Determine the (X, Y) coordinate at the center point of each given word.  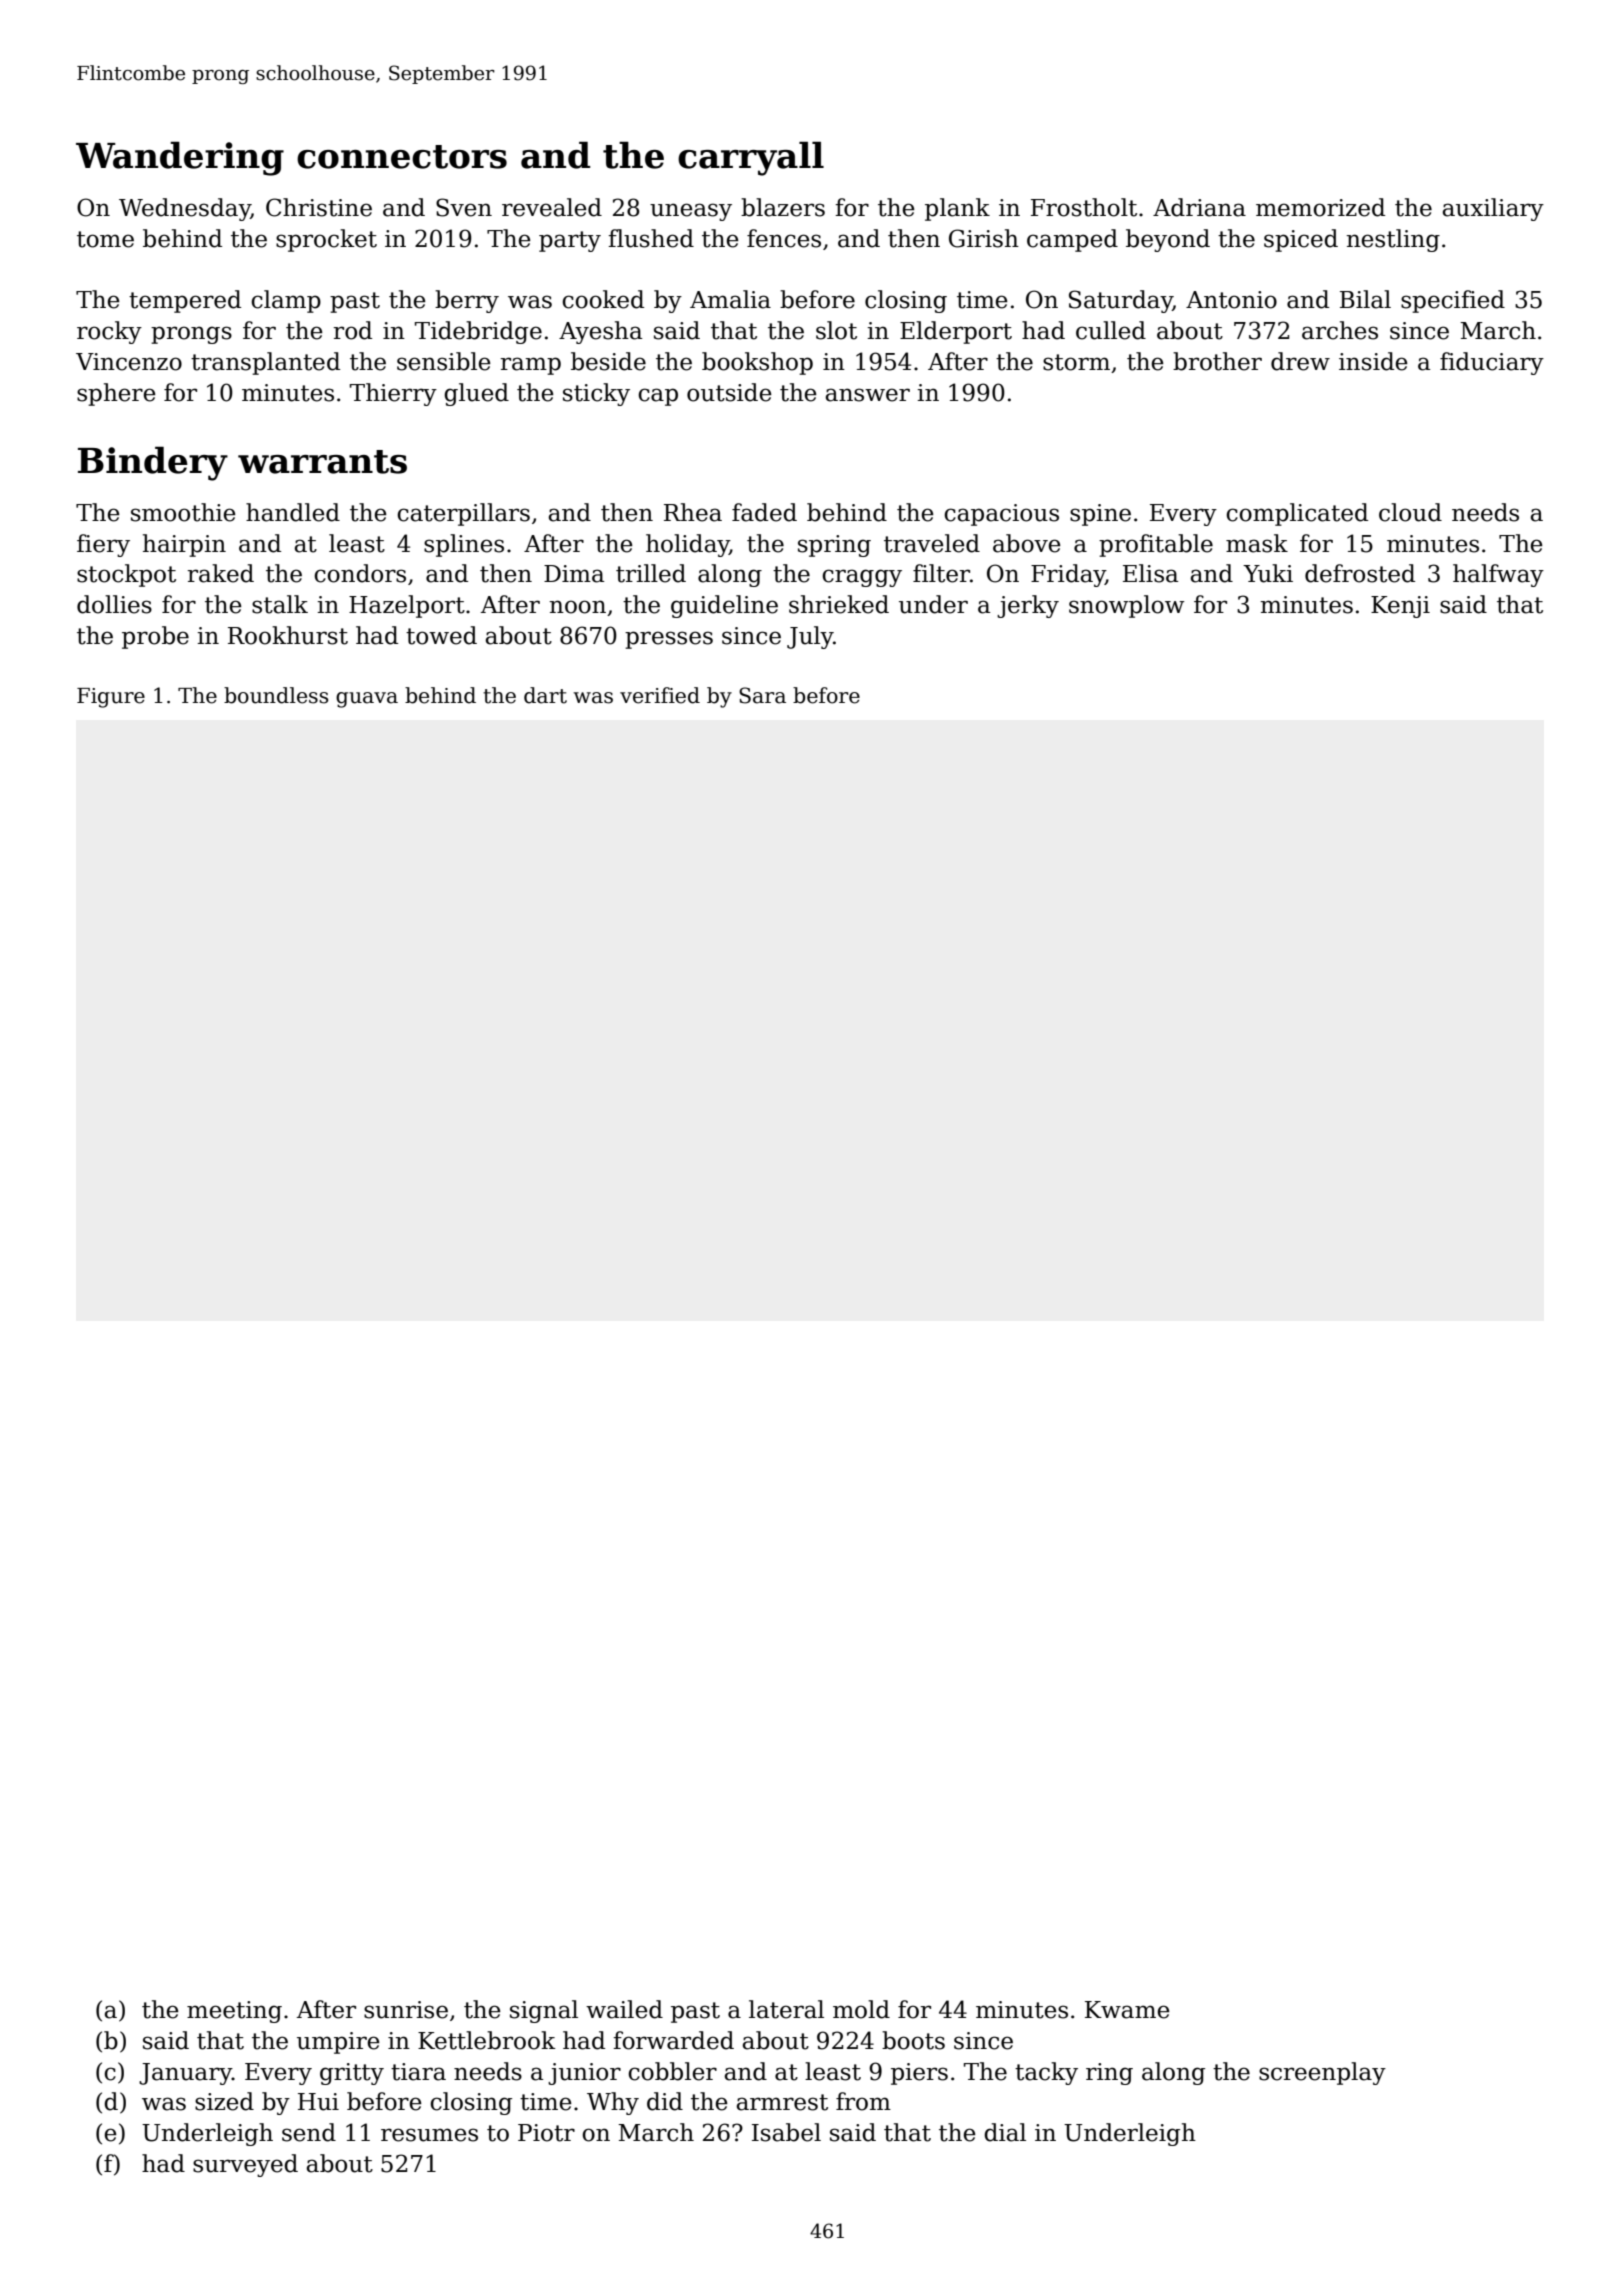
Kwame (1127, 2010)
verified (660, 695)
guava (367, 700)
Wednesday (185, 209)
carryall (751, 158)
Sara (762, 695)
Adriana (1199, 207)
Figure (111, 698)
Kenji (1400, 607)
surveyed (245, 2165)
